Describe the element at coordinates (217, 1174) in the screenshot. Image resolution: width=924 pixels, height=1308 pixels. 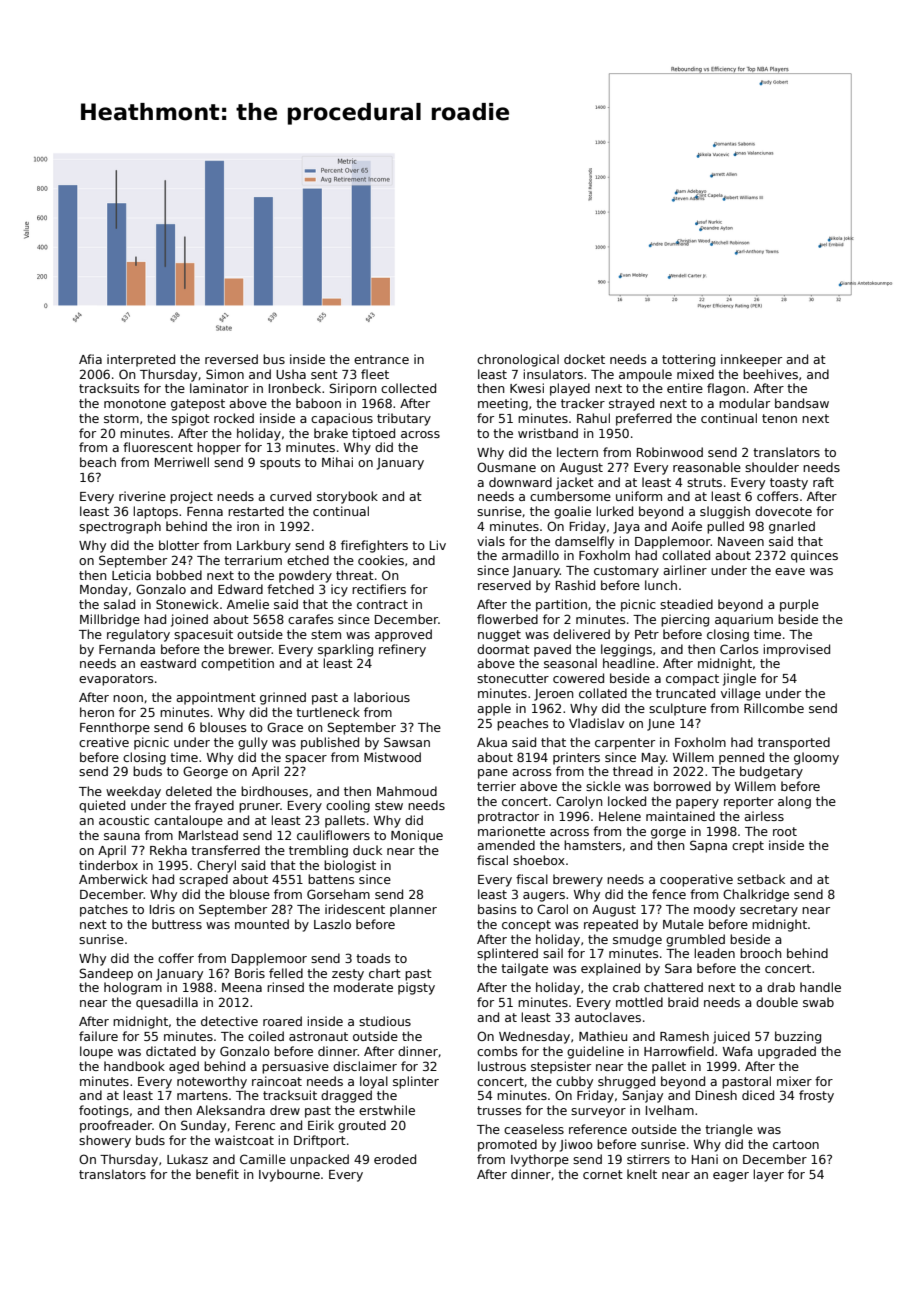
I see `benefit` at that location.
